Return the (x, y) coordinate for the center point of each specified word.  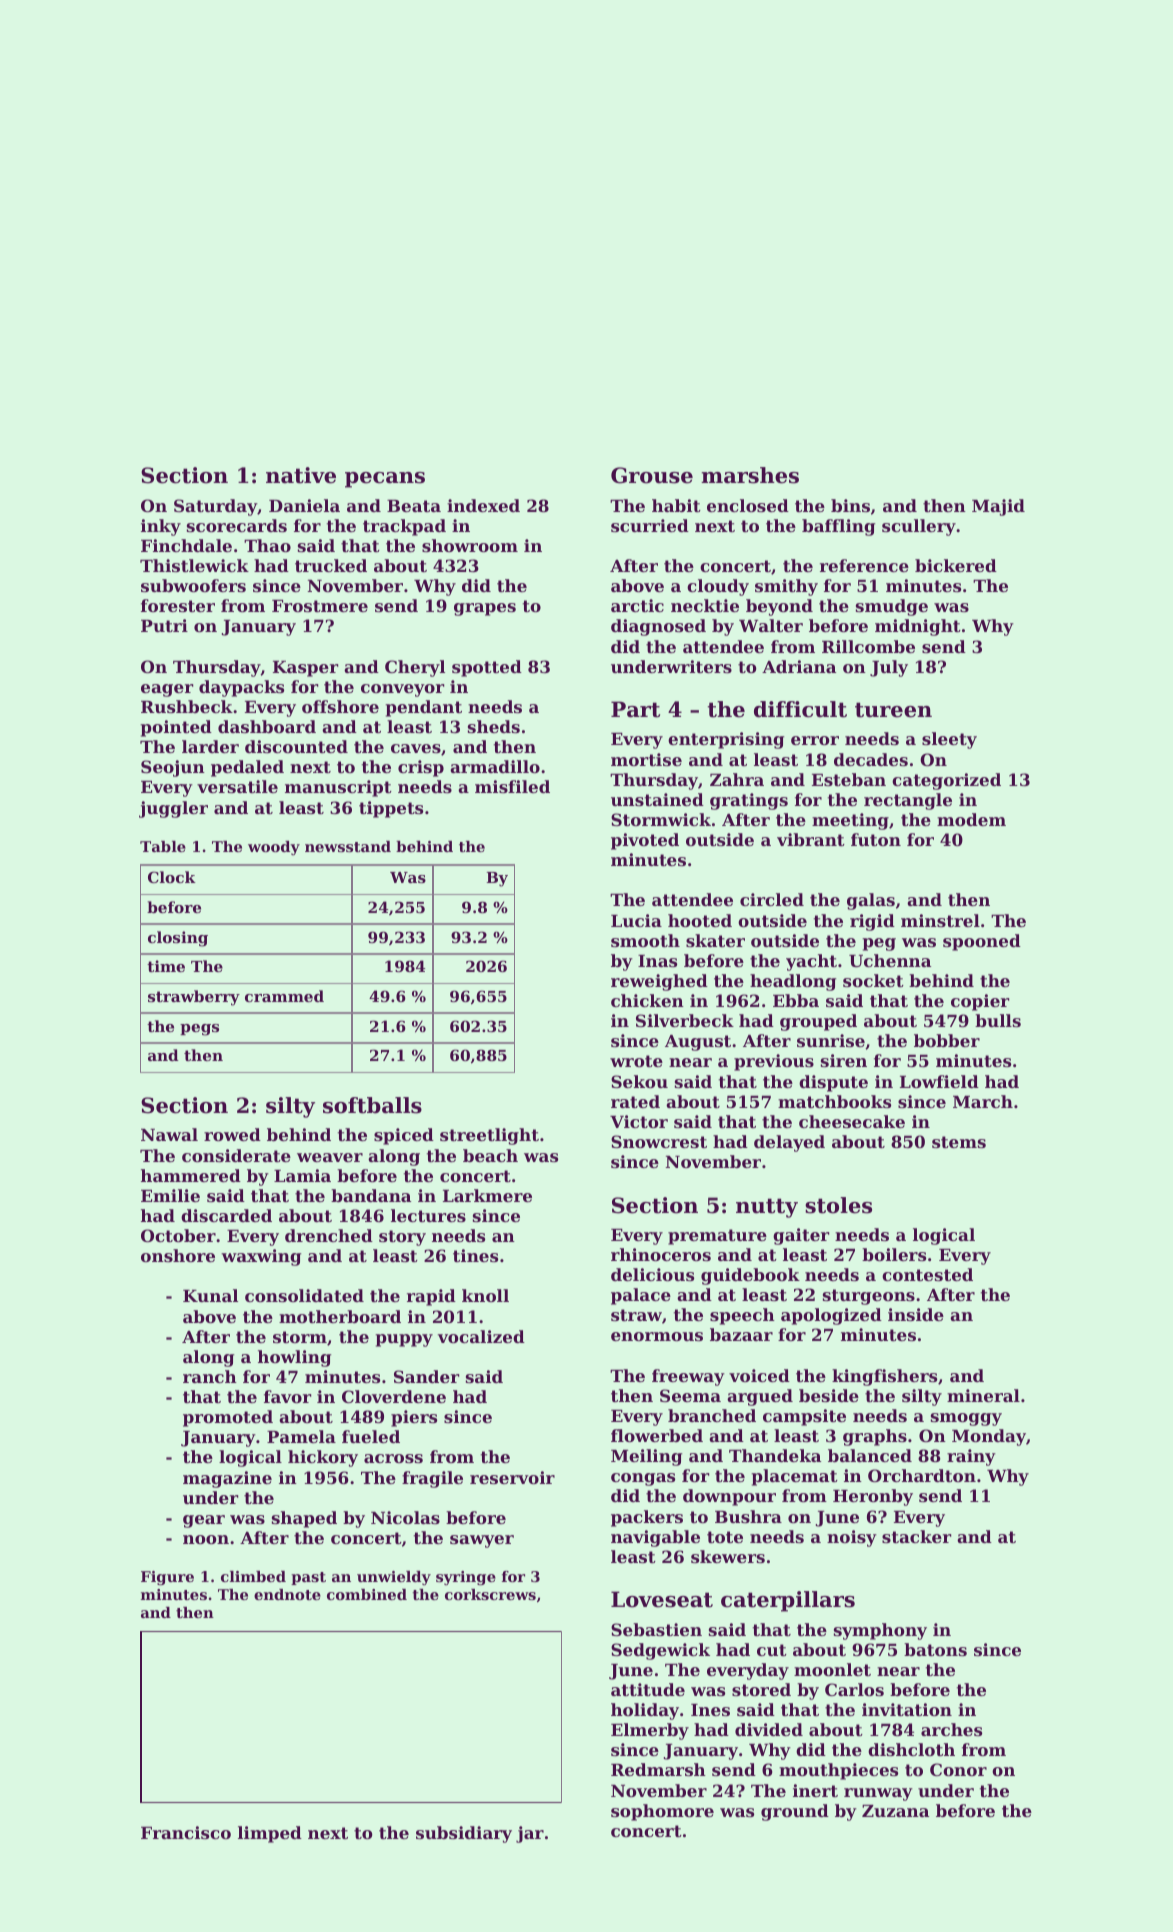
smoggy (966, 1419)
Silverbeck (685, 1020)
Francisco (186, 1832)
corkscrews (490, 1594)
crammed (284, 996)
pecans (385, 480)
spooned (982, 942)
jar (530, 1834)
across (393, 1458)
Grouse (652, 475)
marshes (750, 475)
